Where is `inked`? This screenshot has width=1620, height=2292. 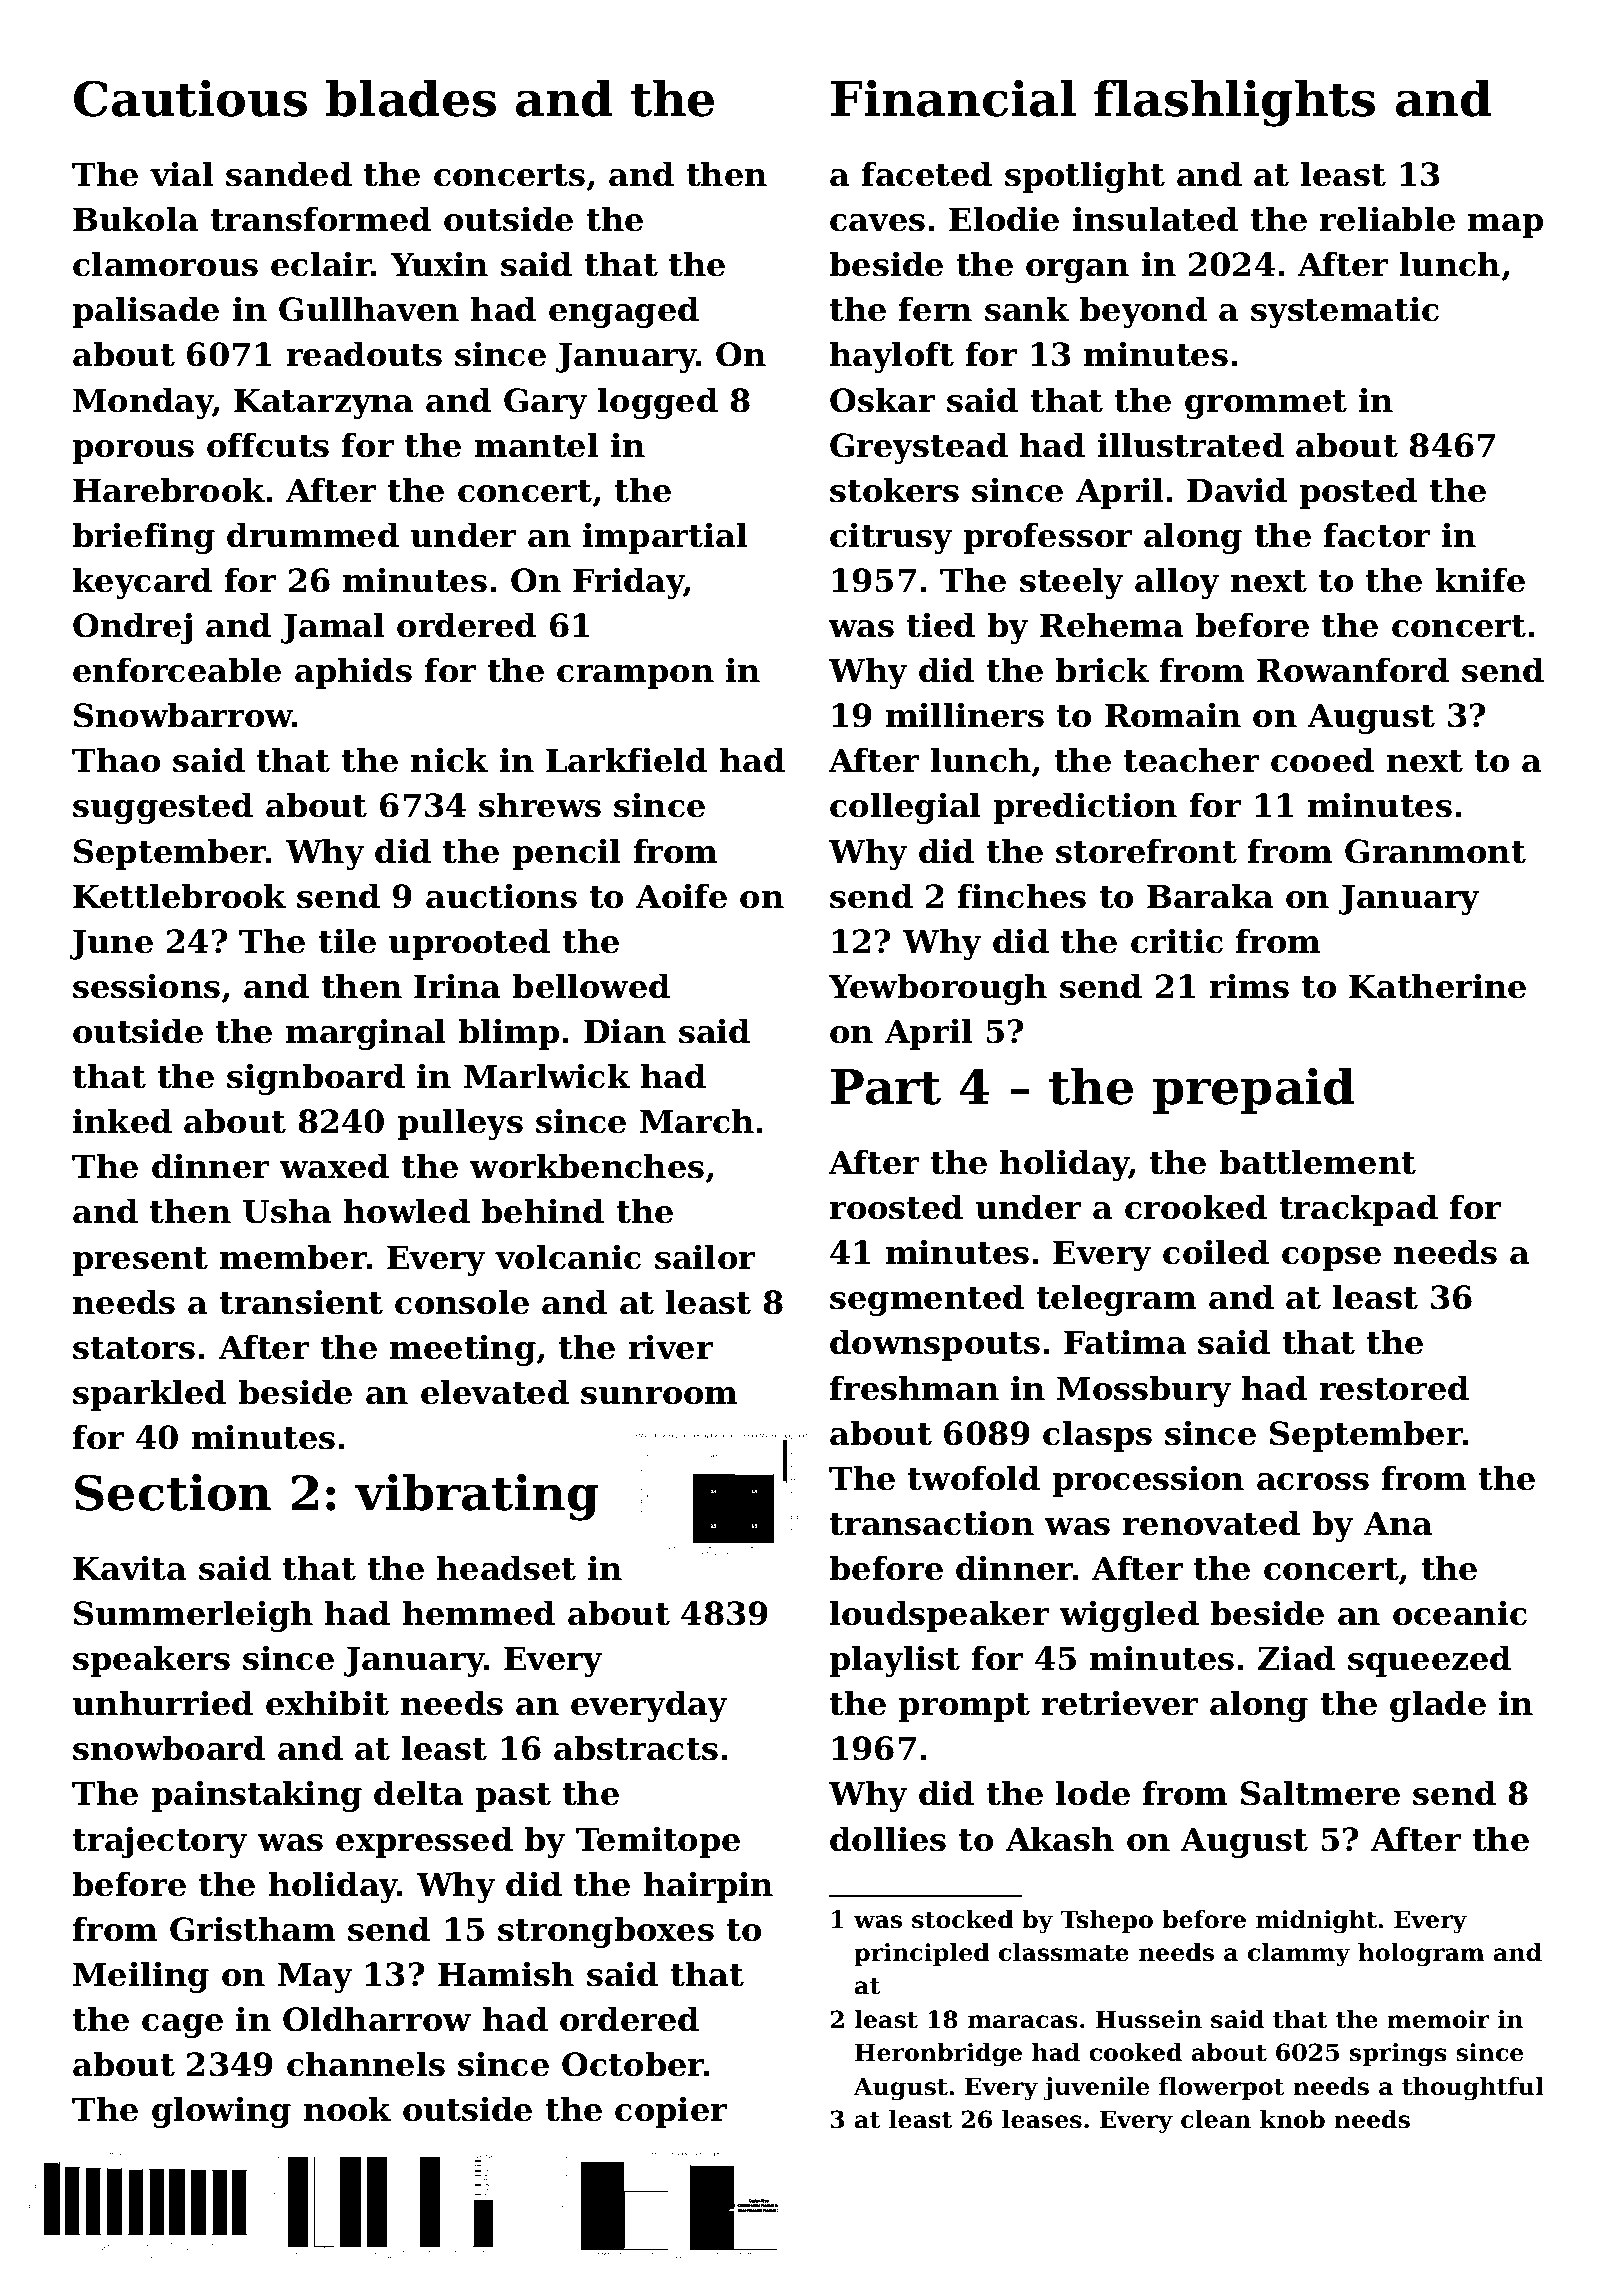
inked is located at coordinates (122, 1121).
